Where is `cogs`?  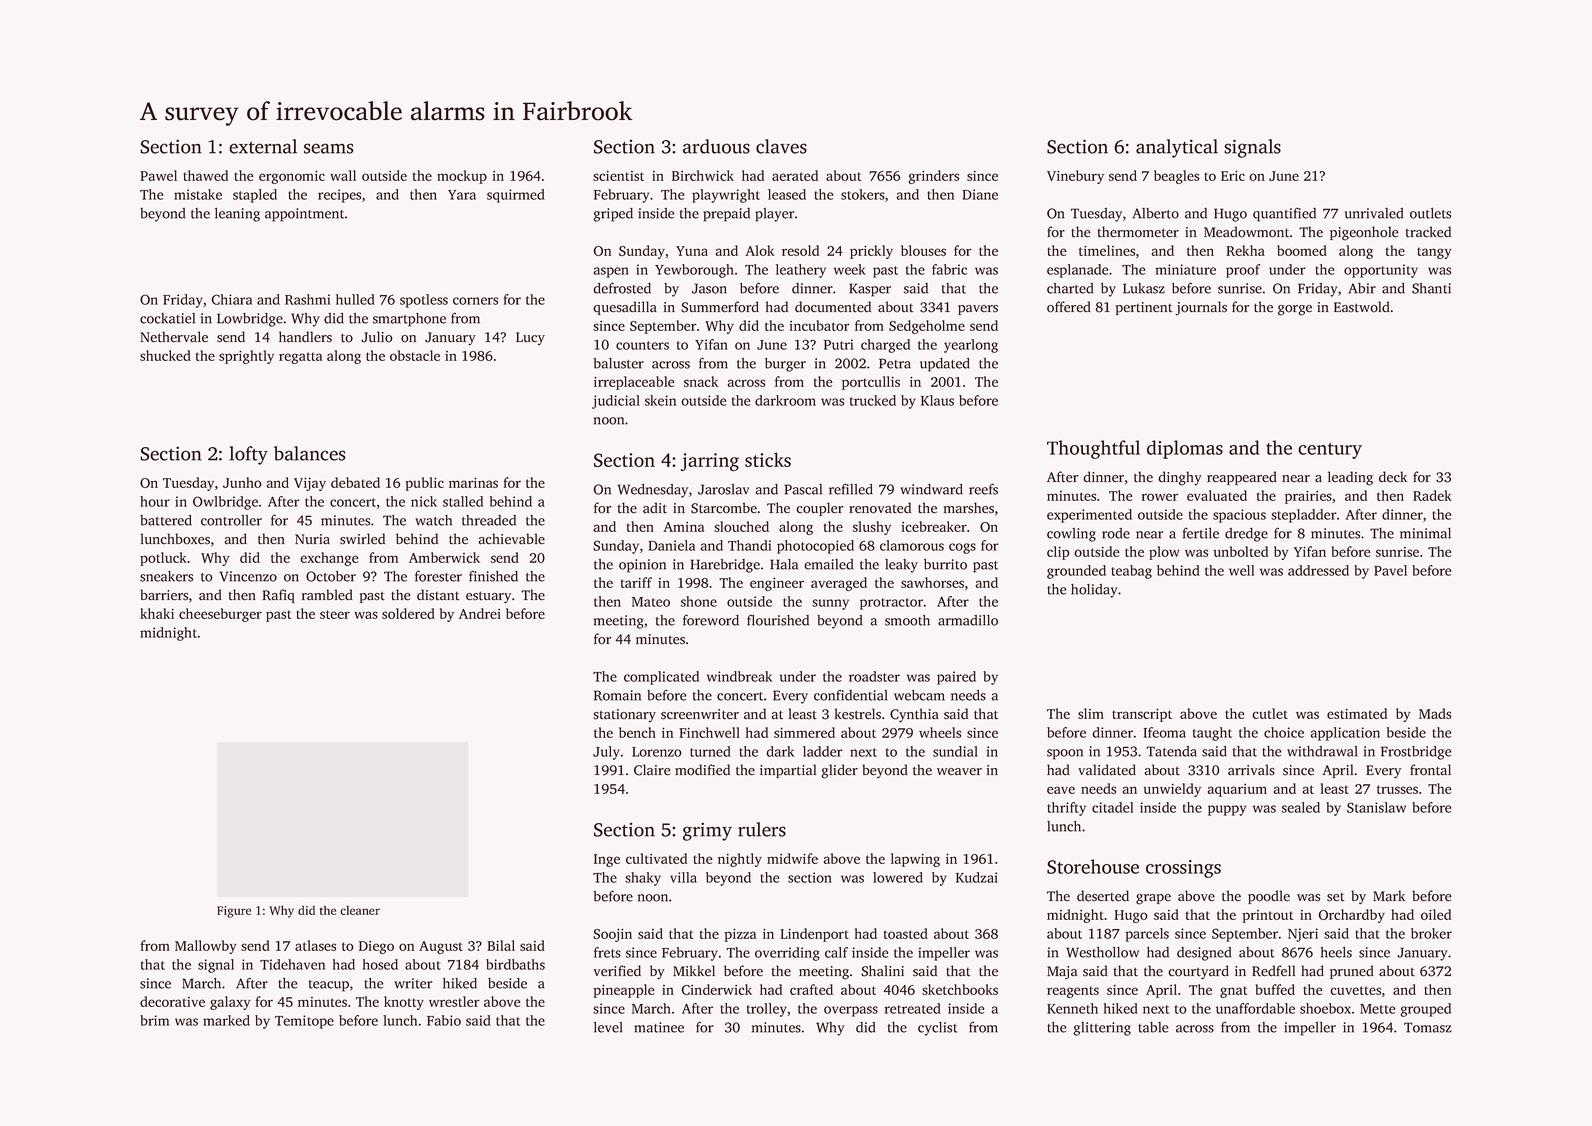
cogs is located at coordinates (962, 548).
